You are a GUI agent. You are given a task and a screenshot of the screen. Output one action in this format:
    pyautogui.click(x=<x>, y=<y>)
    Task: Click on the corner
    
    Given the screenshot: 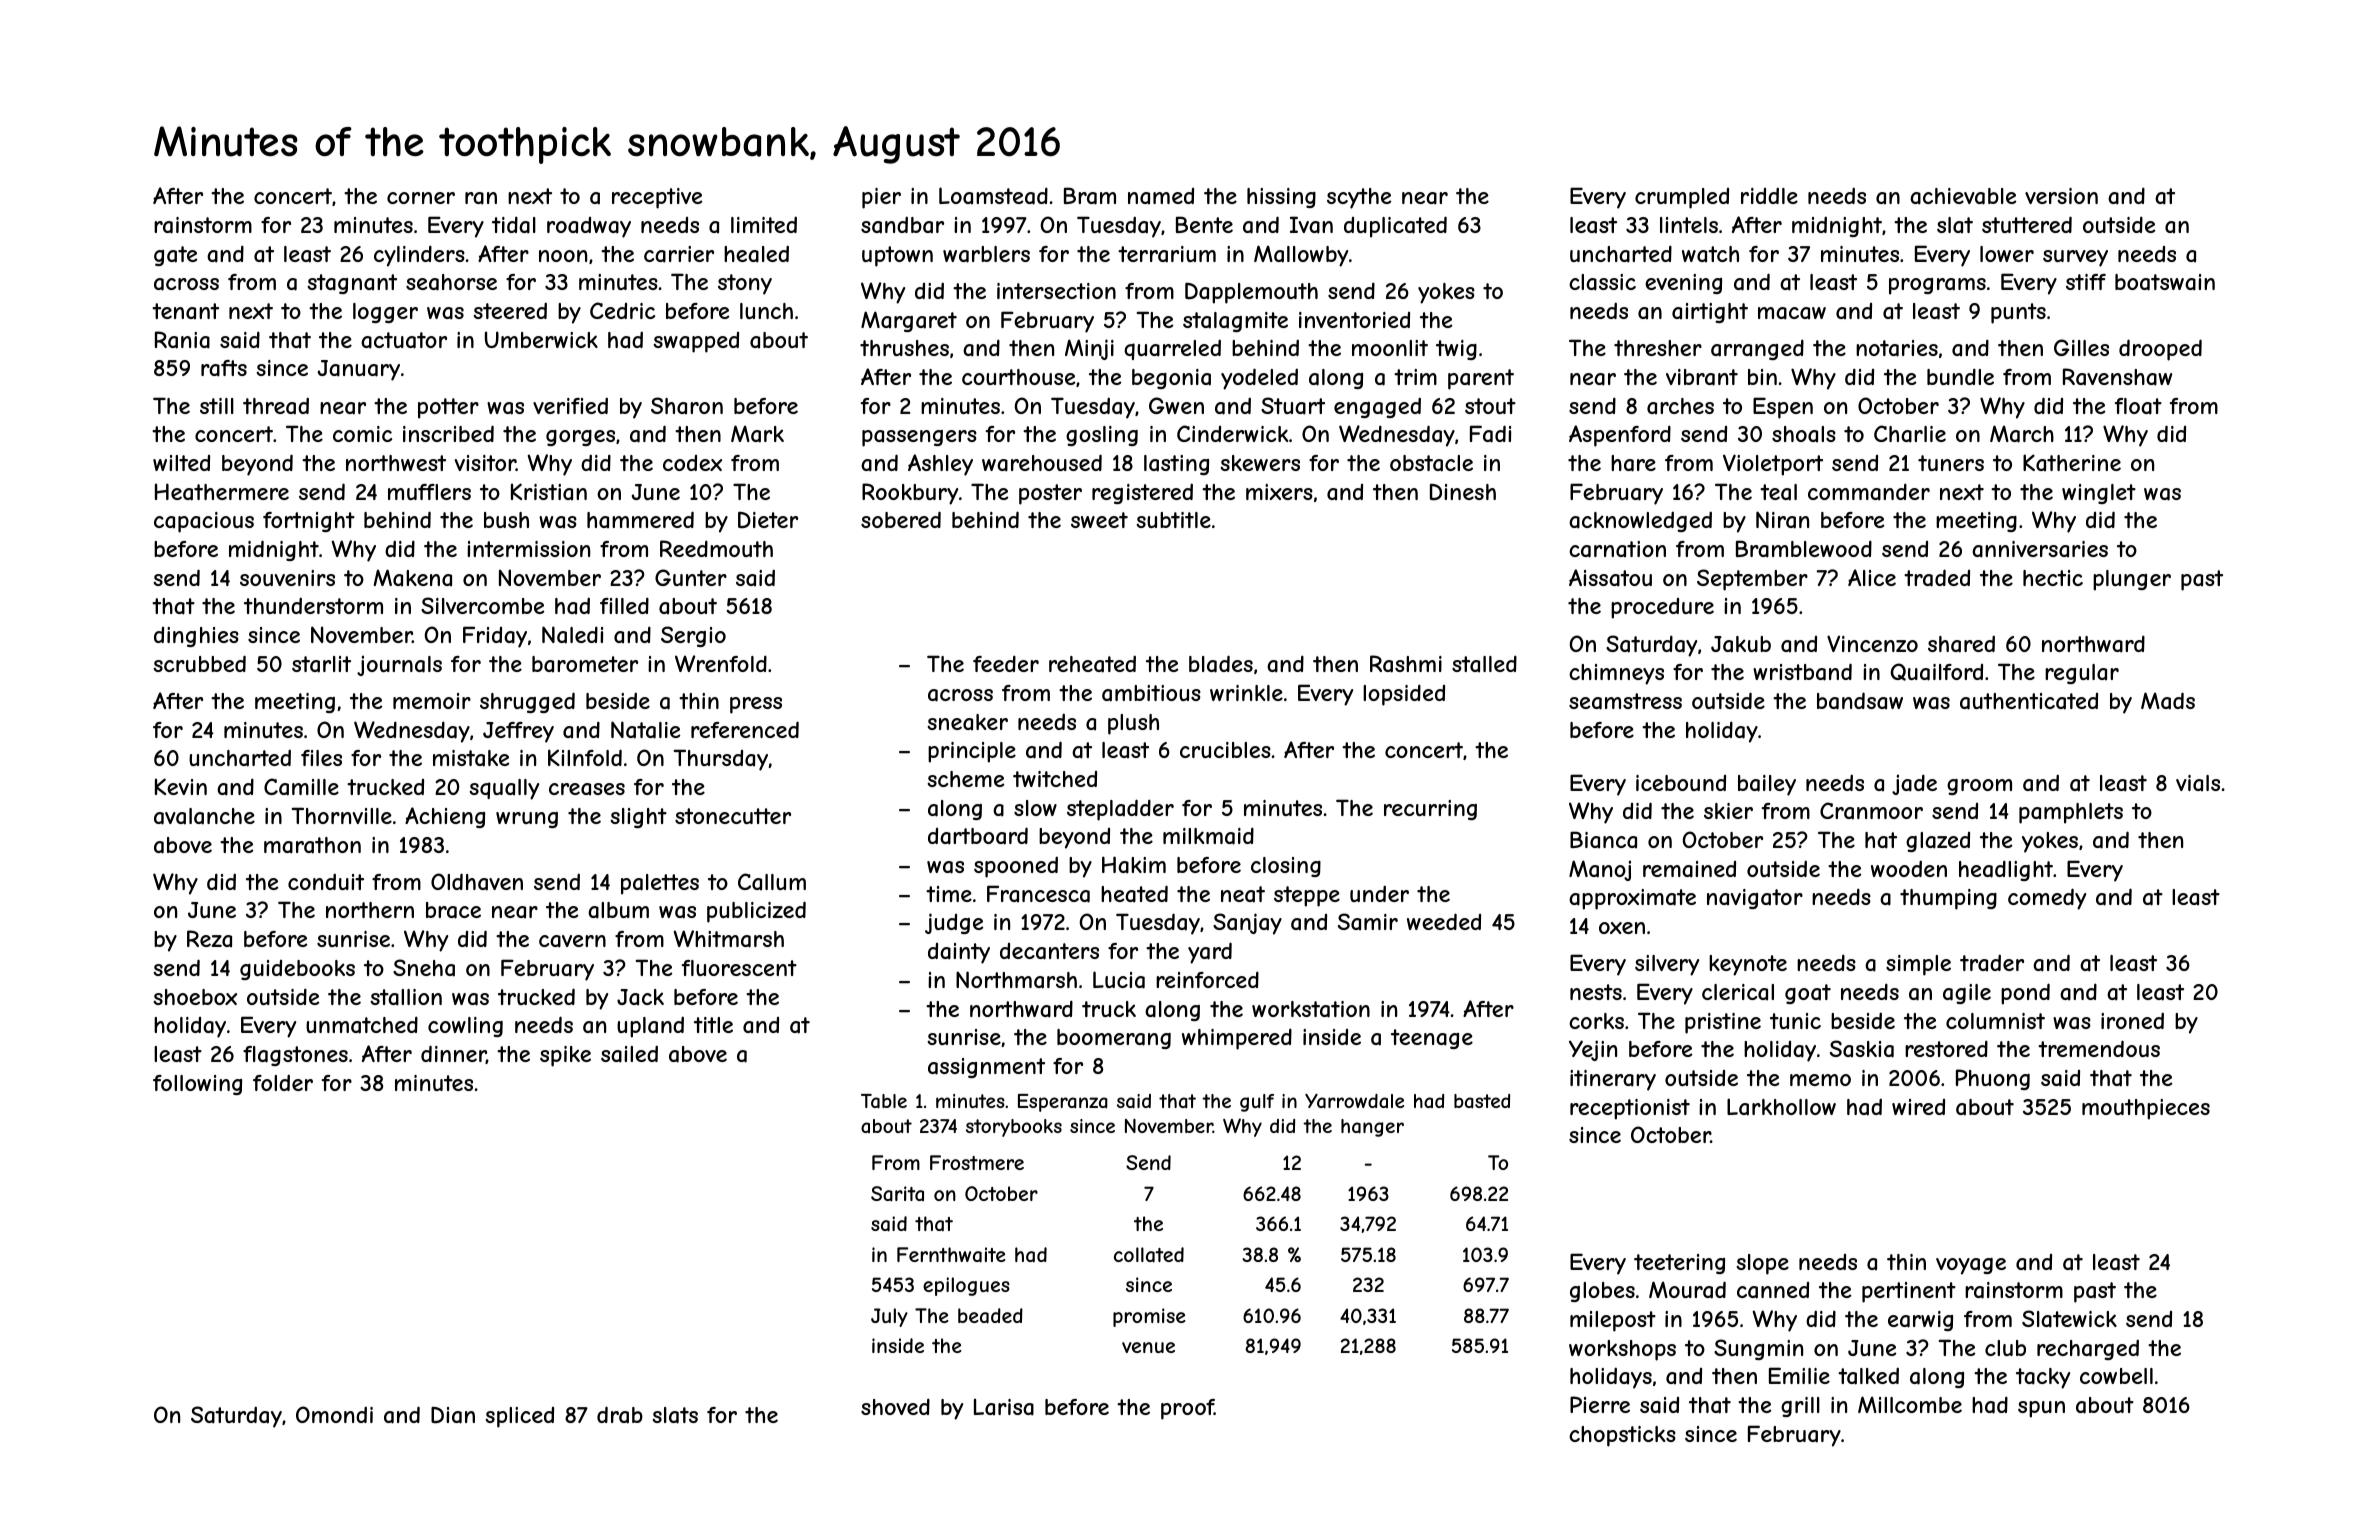 What is the action you would take?
    pyautogui.click(x=421, y=198)
